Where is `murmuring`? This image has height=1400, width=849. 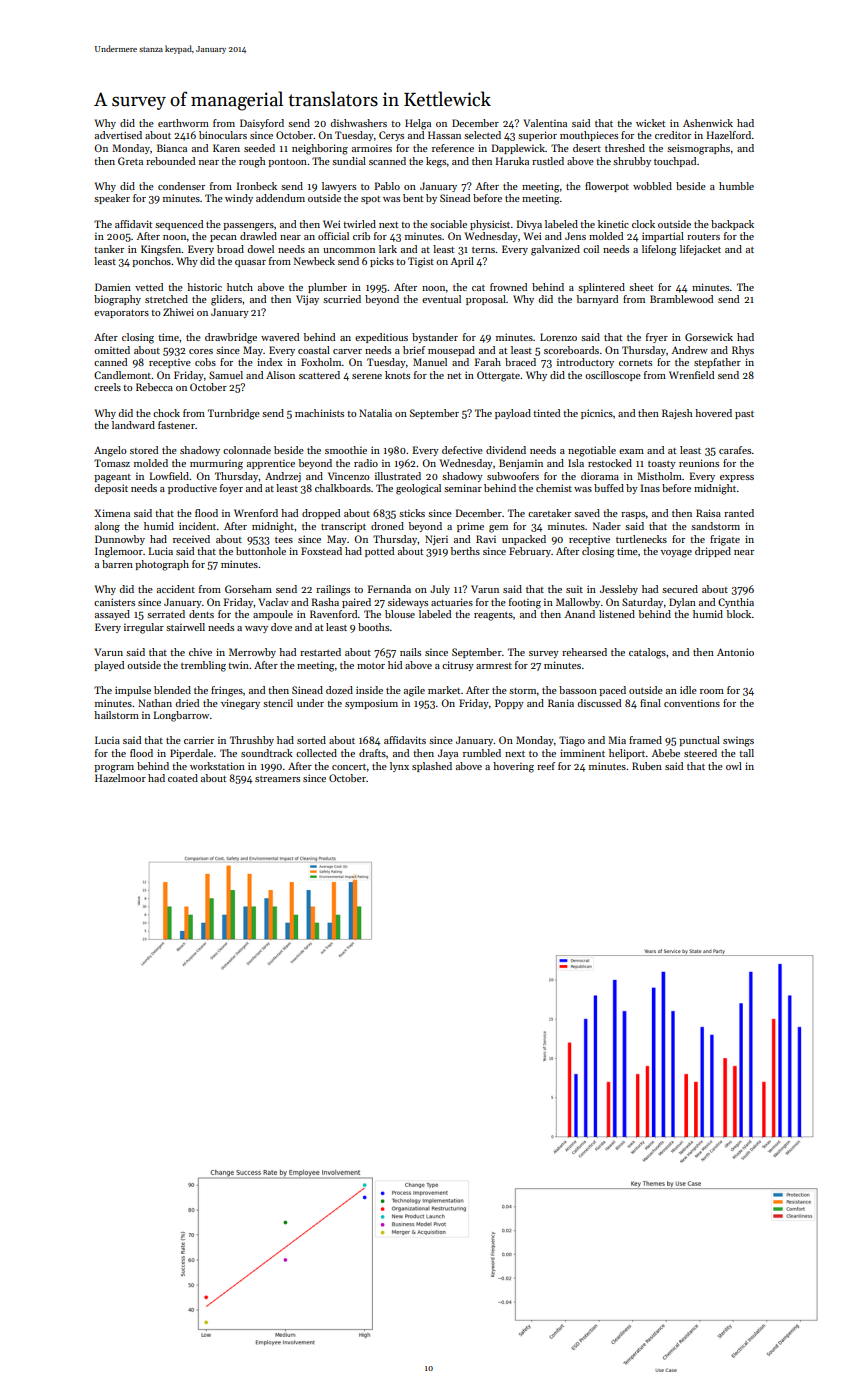
murmuring is located at coordinates (216, 464).
